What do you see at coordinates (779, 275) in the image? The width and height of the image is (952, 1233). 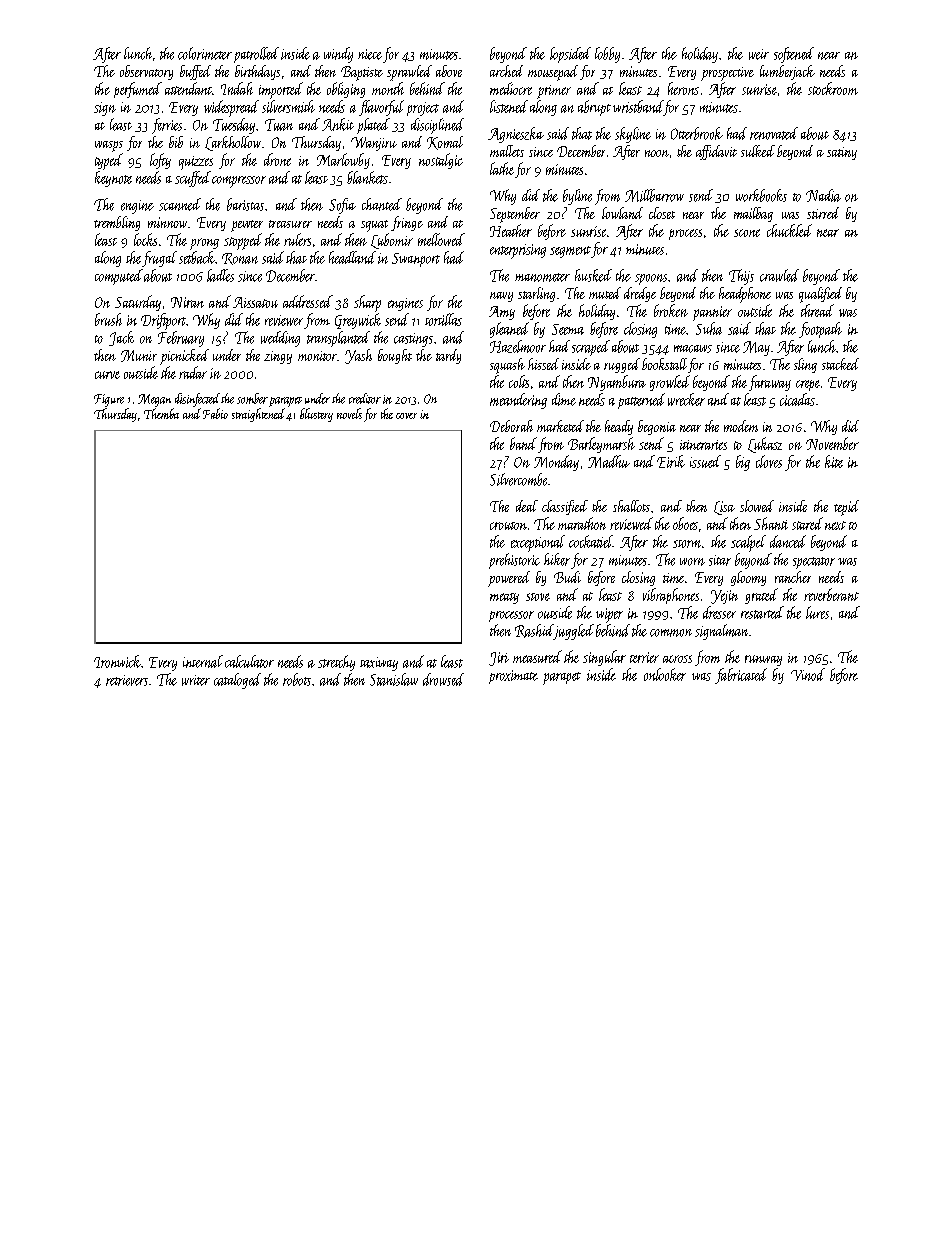 I see `crawled` at bounding box center [779, 275].
